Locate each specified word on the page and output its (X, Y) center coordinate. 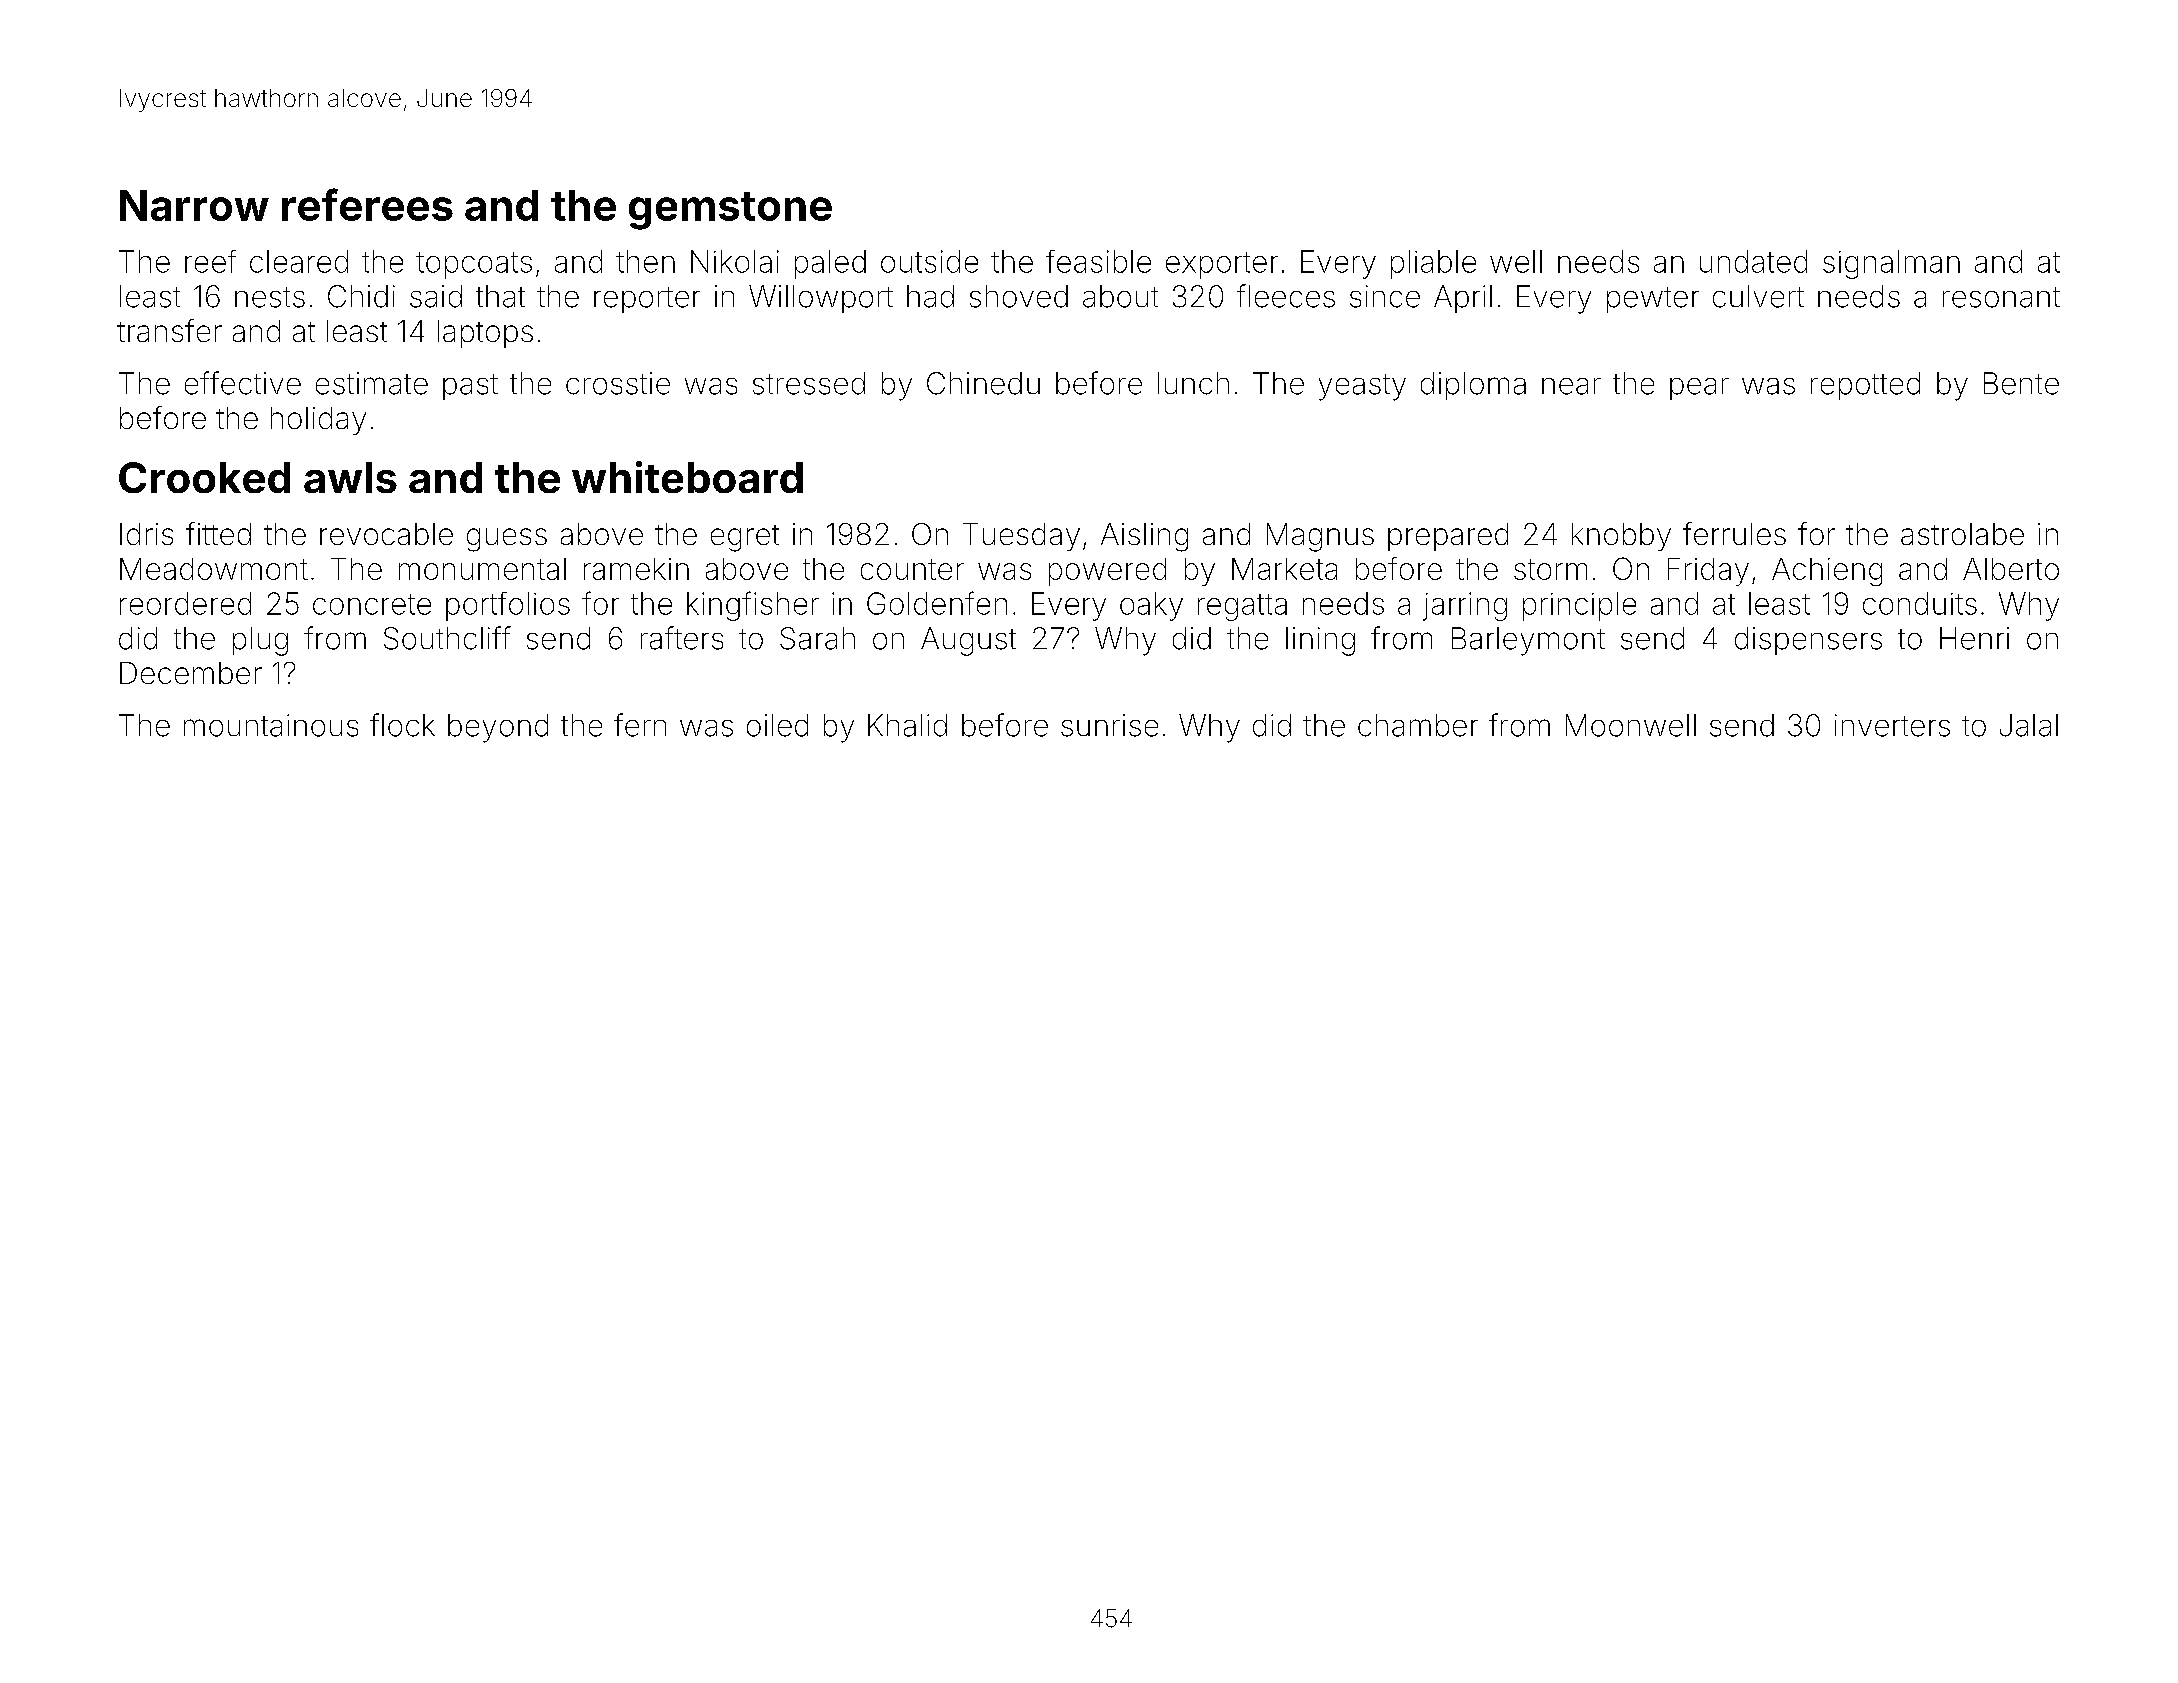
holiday (318, 421)
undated (1753, 261)
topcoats (474, 265)
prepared (1448, 537)
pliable (1433, 264)
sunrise (1109, 725)
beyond (498, 728)
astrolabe (1962, 534)
